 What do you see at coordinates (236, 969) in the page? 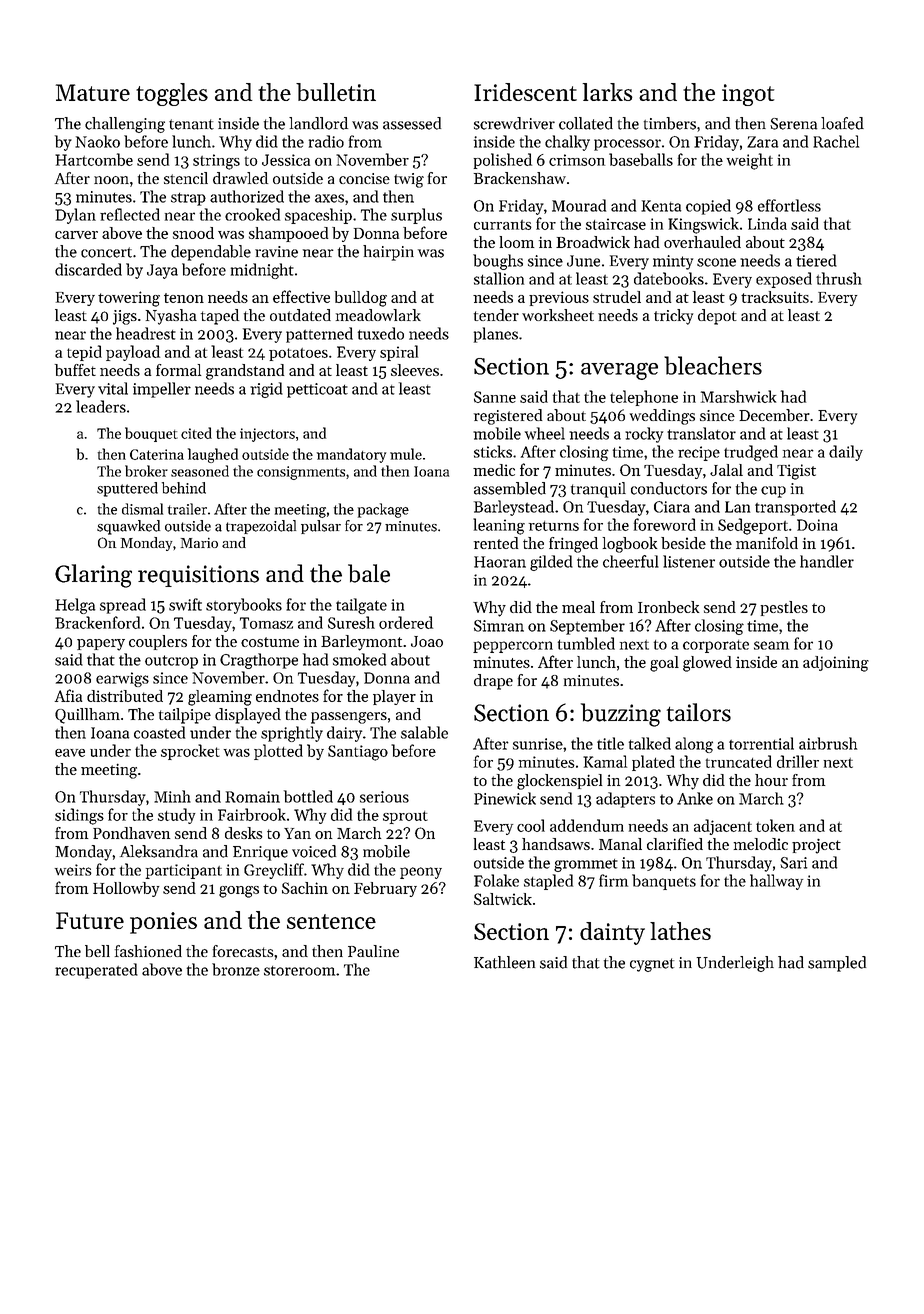
I see `bronze` at bounding box center [236, 969].
